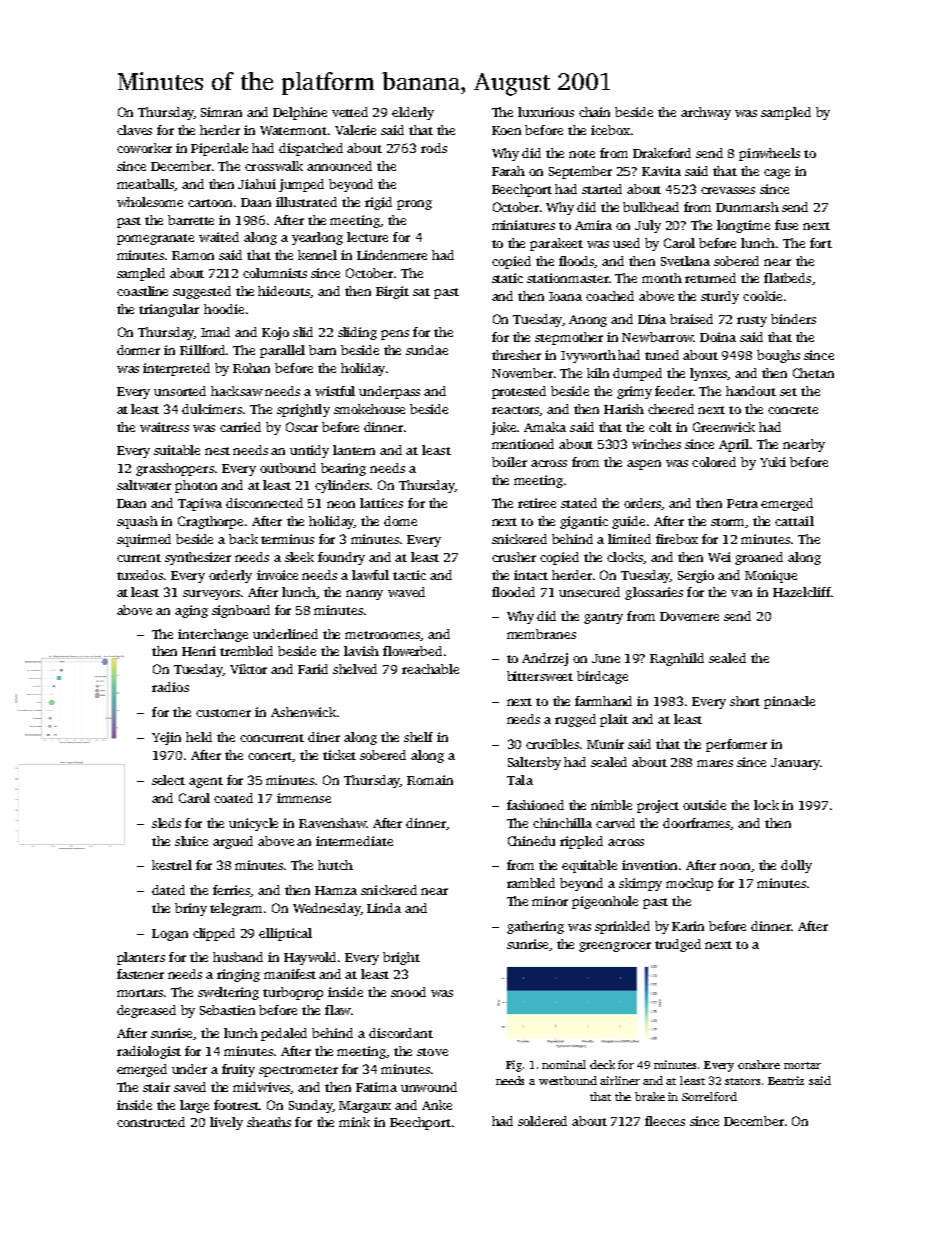 Image resolution: width=952 pixels, height=1233 pixels. Describe the element at coordinates (728, 190) in the screenshot. I see `crevasses` at that location.
